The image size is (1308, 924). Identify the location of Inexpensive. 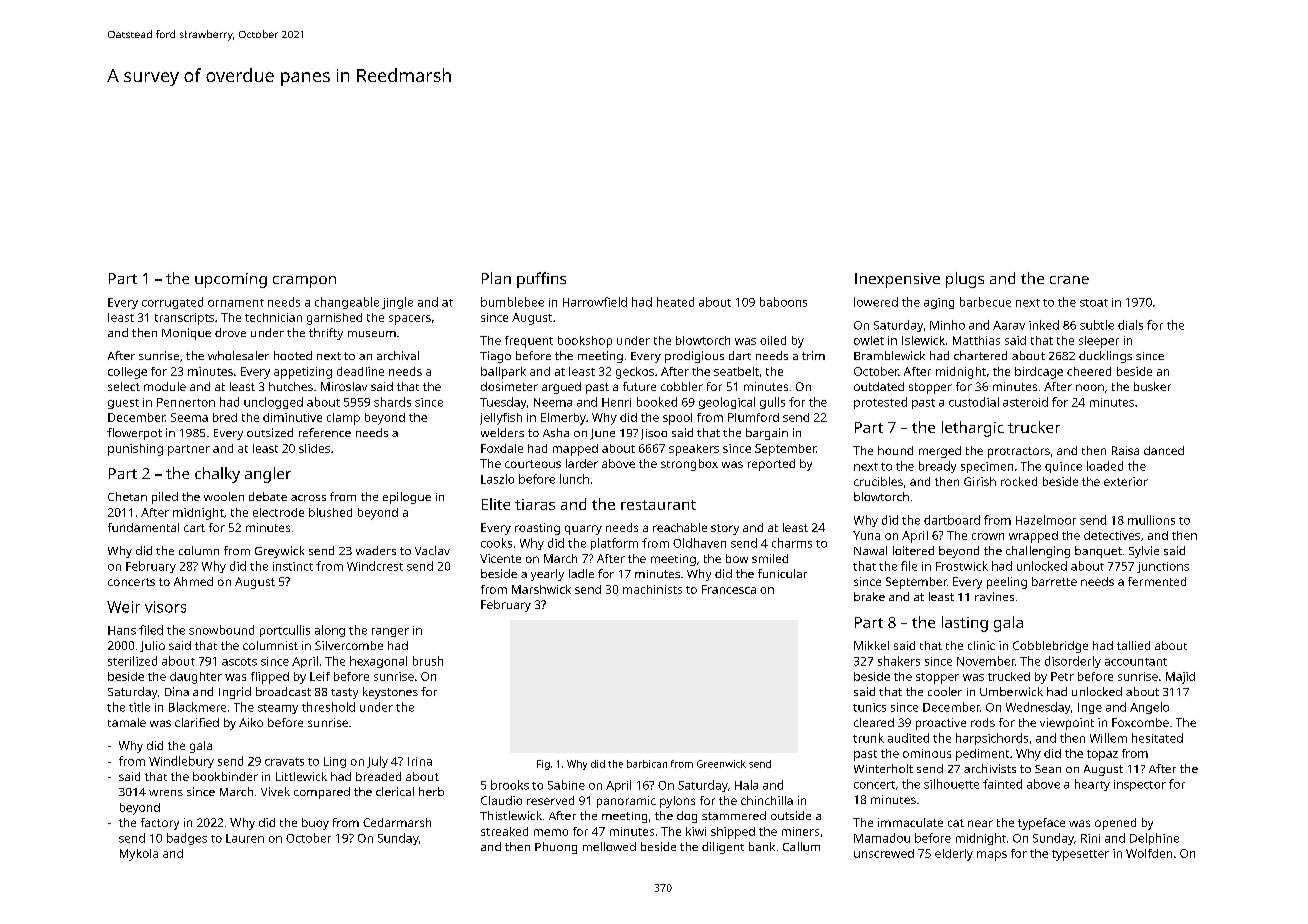
(897, 280).
